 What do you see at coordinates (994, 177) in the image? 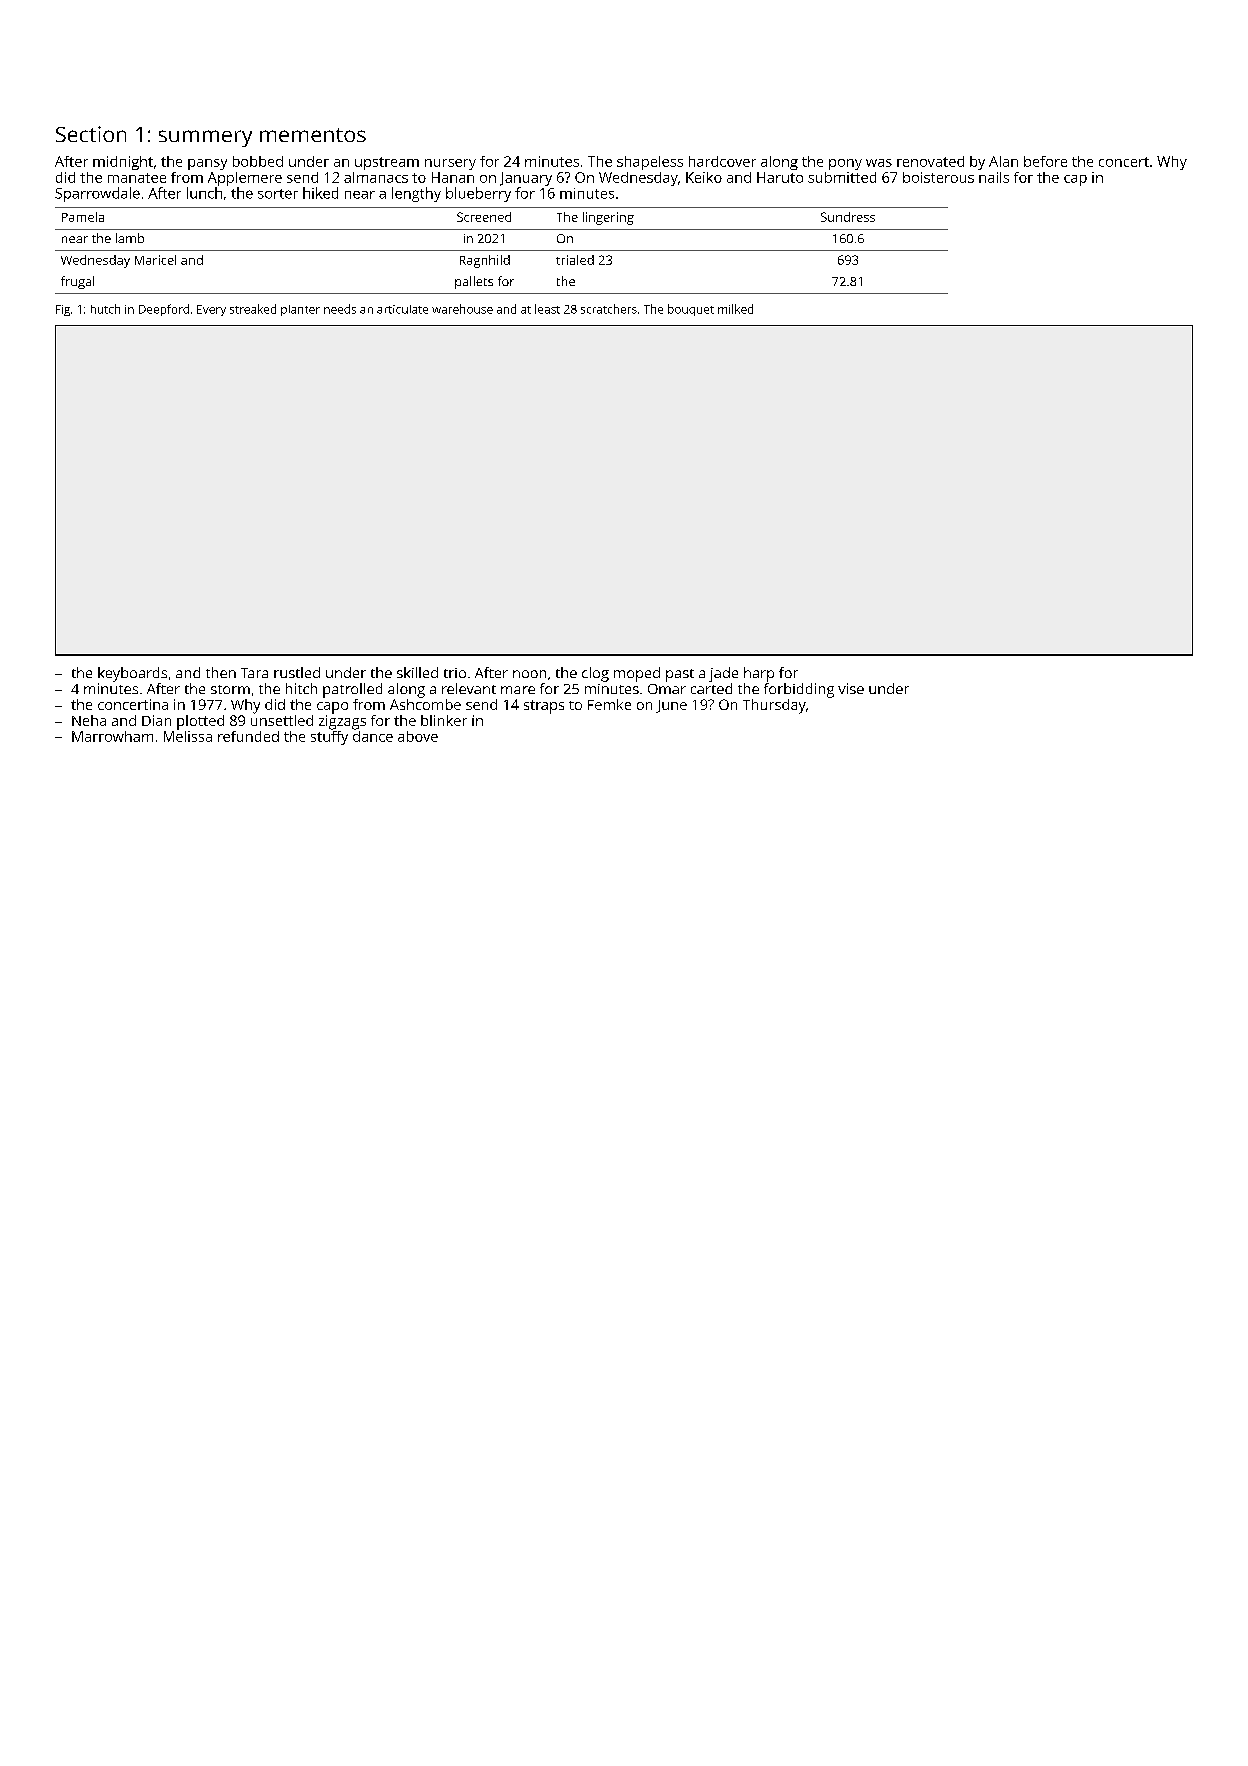
I see `nails` at bounding box center [994, 177].
